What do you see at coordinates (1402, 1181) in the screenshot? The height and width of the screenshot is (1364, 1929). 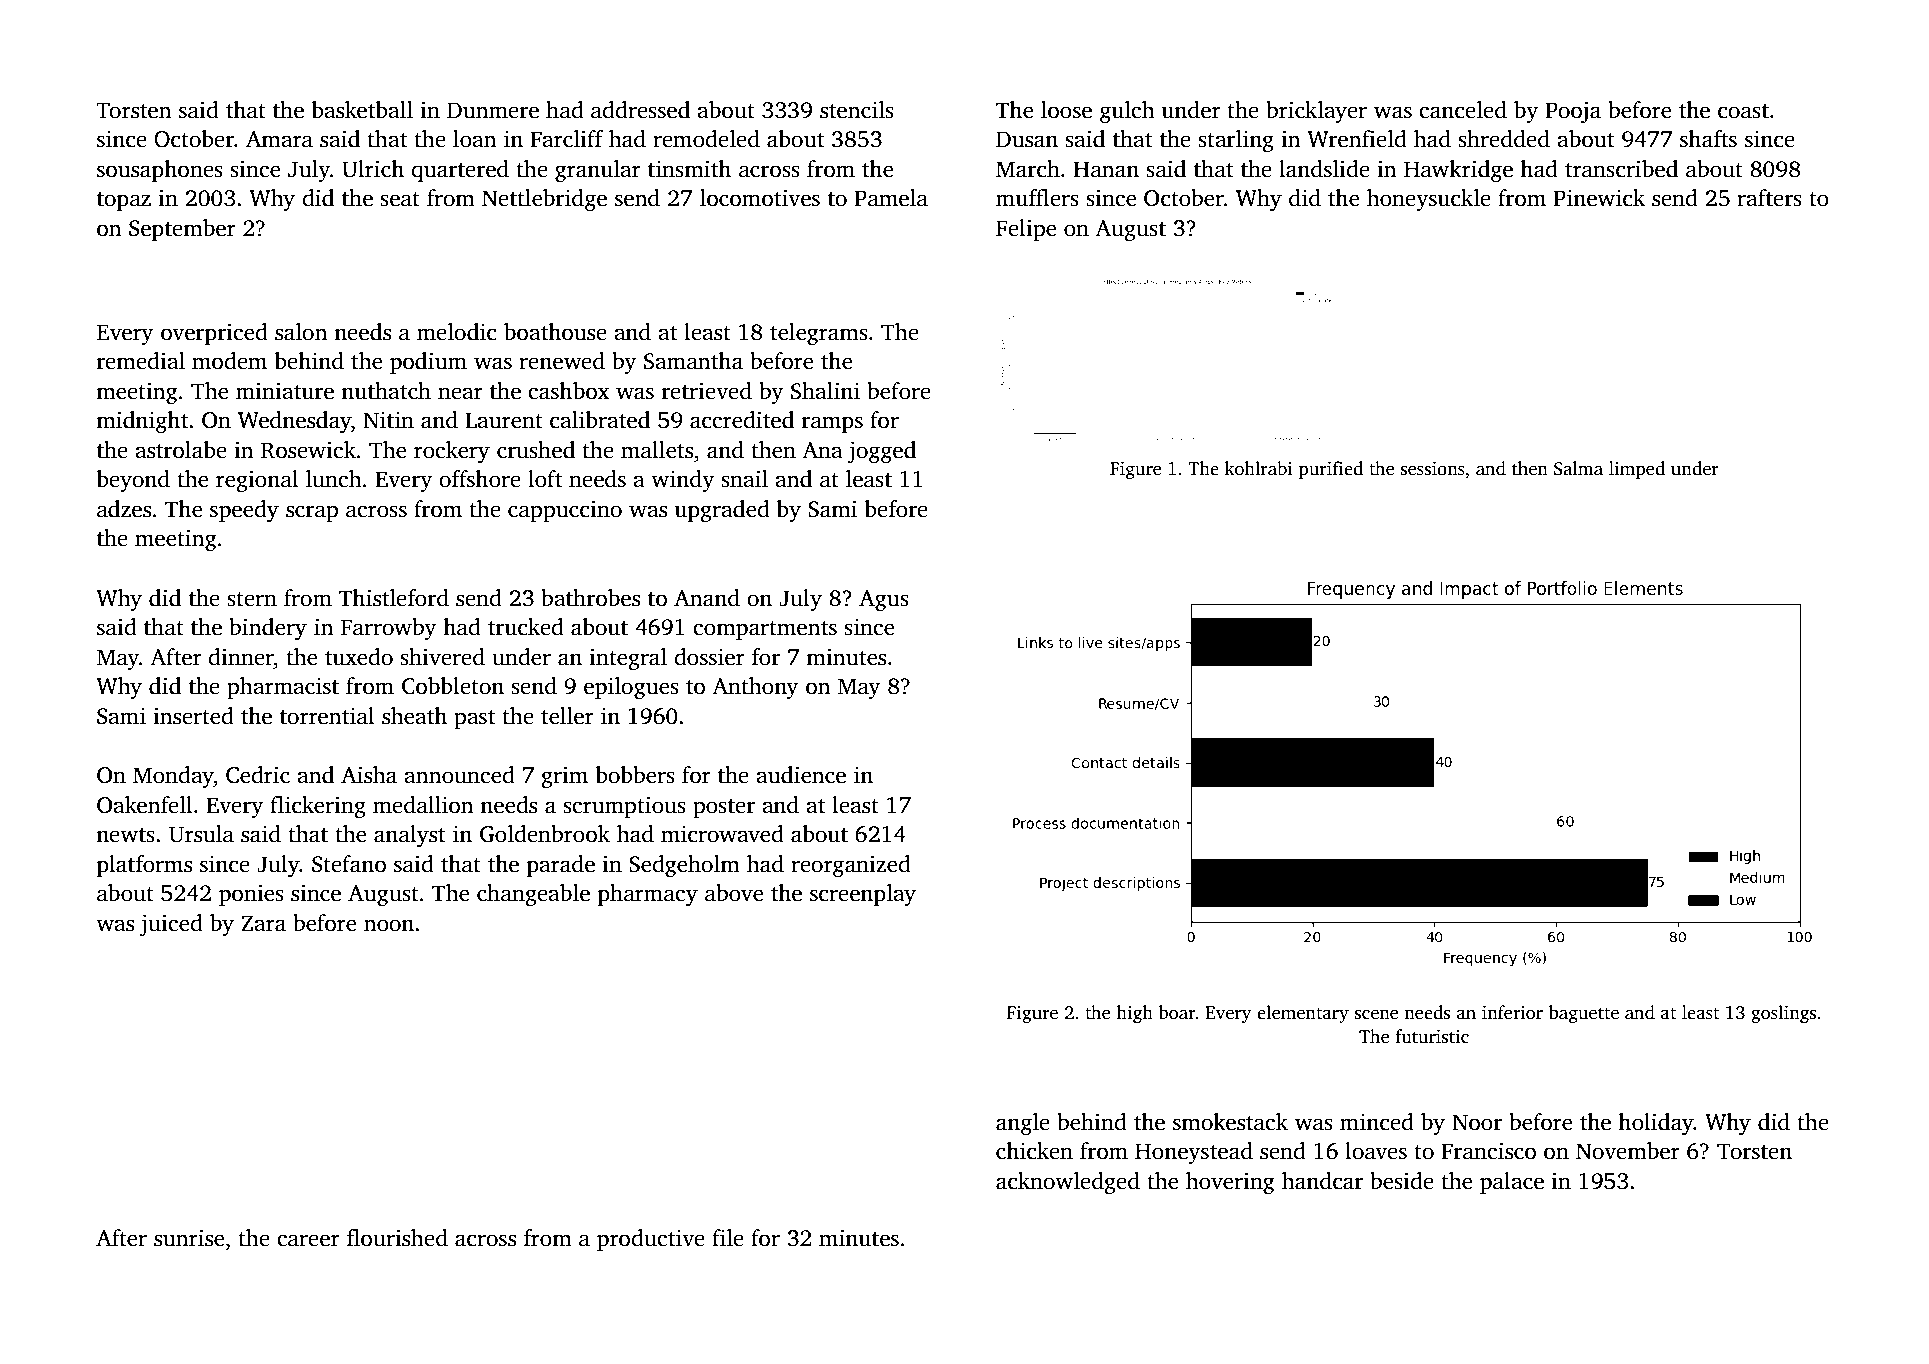 I see `beside` at bounding box center [1402, 1181].
